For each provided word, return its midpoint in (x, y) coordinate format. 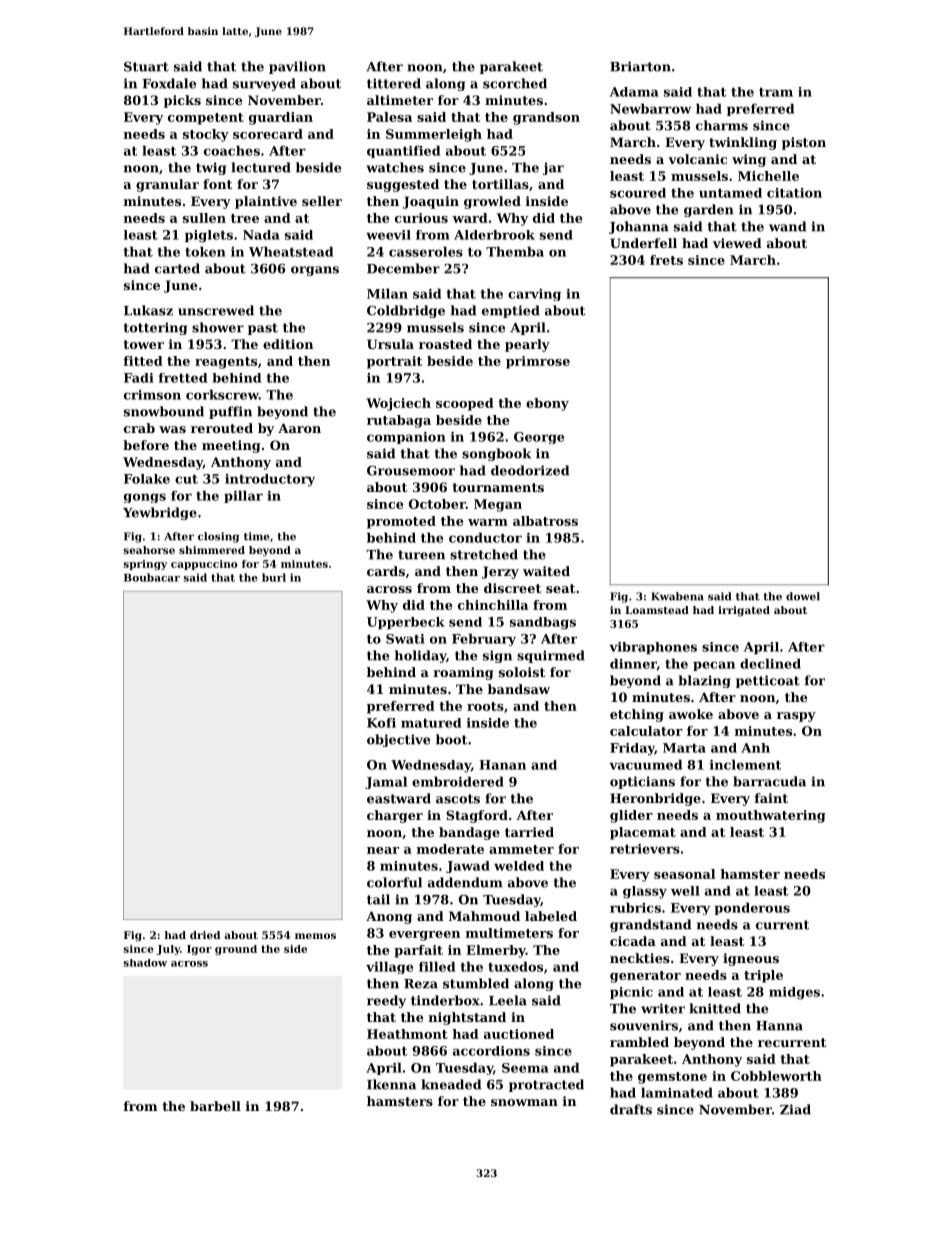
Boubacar (152, 577)
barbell (215, 1106)
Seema (525, 1068)
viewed (737, 243)
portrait (394, 362)
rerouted (222, 428)
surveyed (264, 84)
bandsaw (519, 689)
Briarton (640, 66)
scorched (515, 83)
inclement (745, 764)
